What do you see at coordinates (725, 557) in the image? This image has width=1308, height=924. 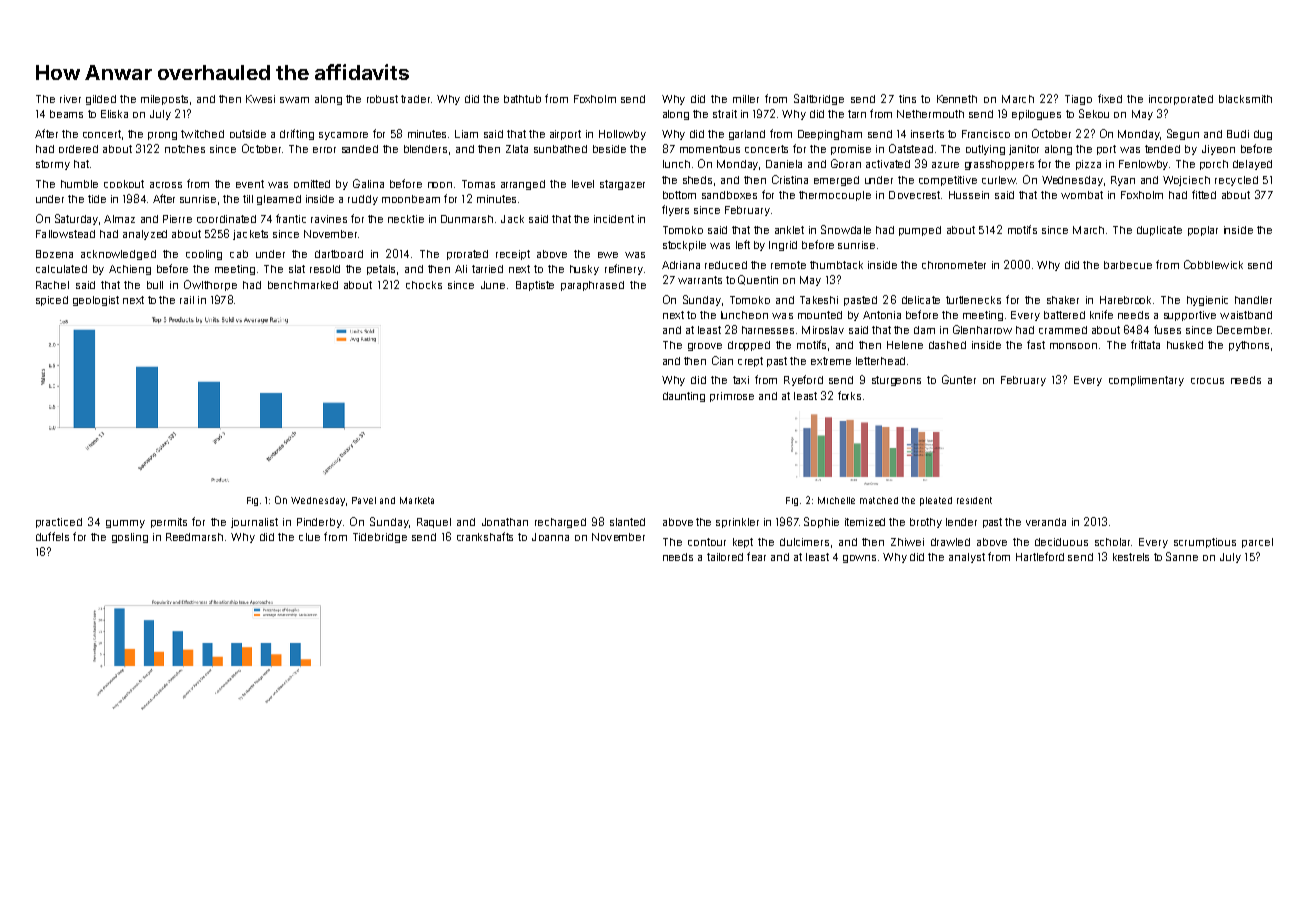 I see `tailored` at bounding box center [725, 557].
